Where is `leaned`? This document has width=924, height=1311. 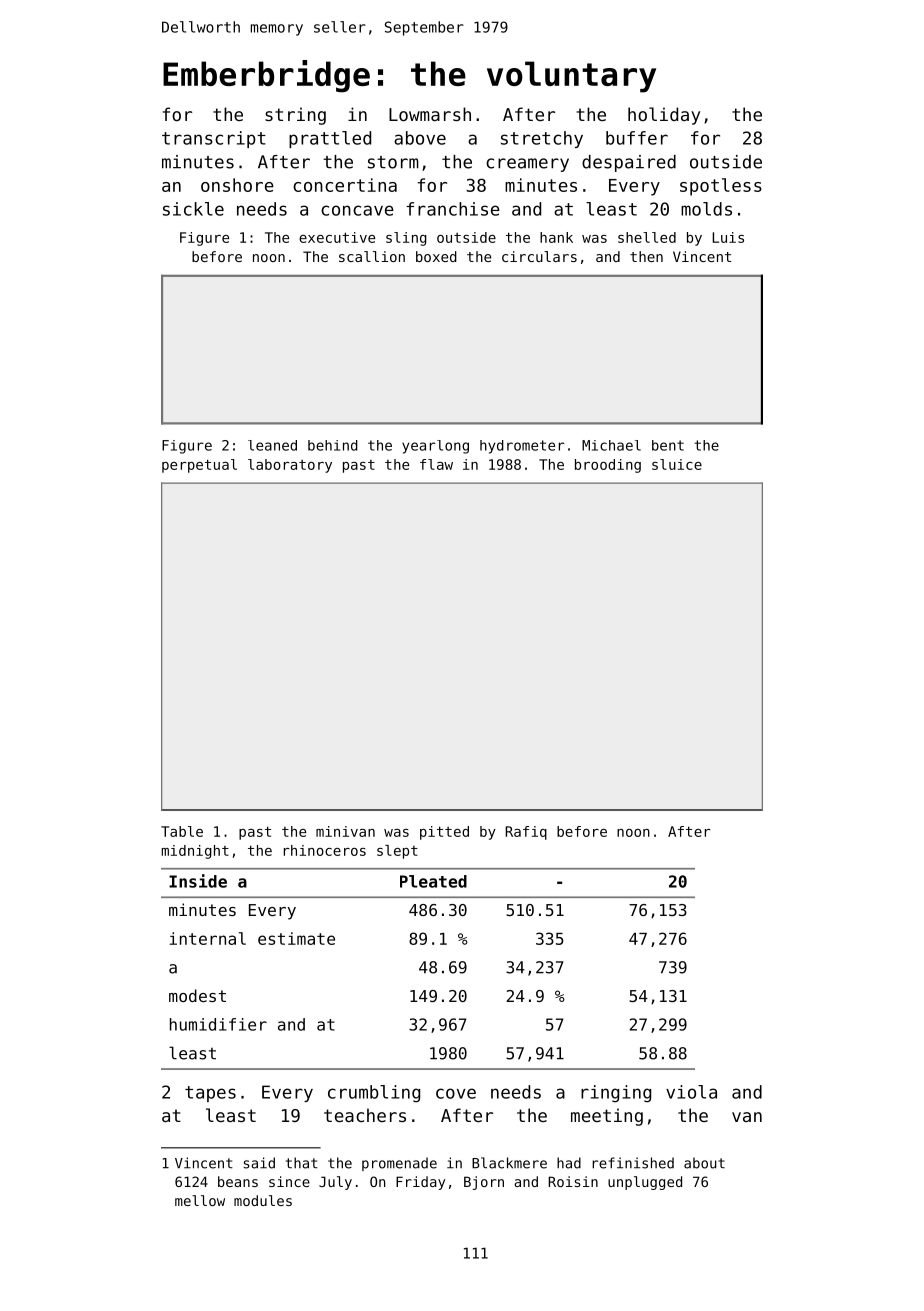 leaned is located at coordinates (272, 445).
